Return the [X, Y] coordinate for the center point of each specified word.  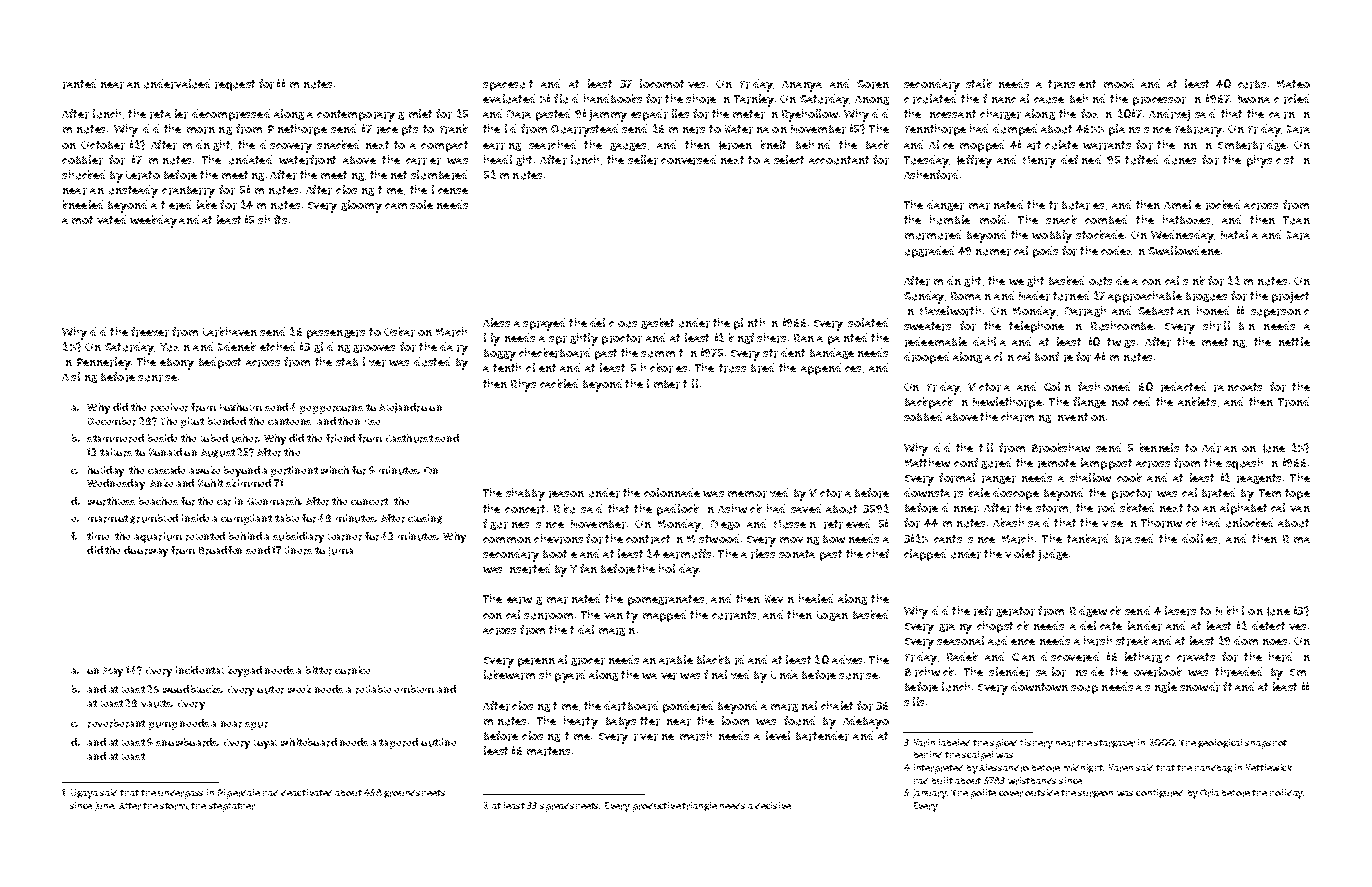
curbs [1252, 84]
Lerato [143, 175]
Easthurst [409, 438]
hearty [581, 722]
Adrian [1219, 448]
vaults [156, 704]
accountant [839, 160]
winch [335, 470]
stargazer [1114, 744]
